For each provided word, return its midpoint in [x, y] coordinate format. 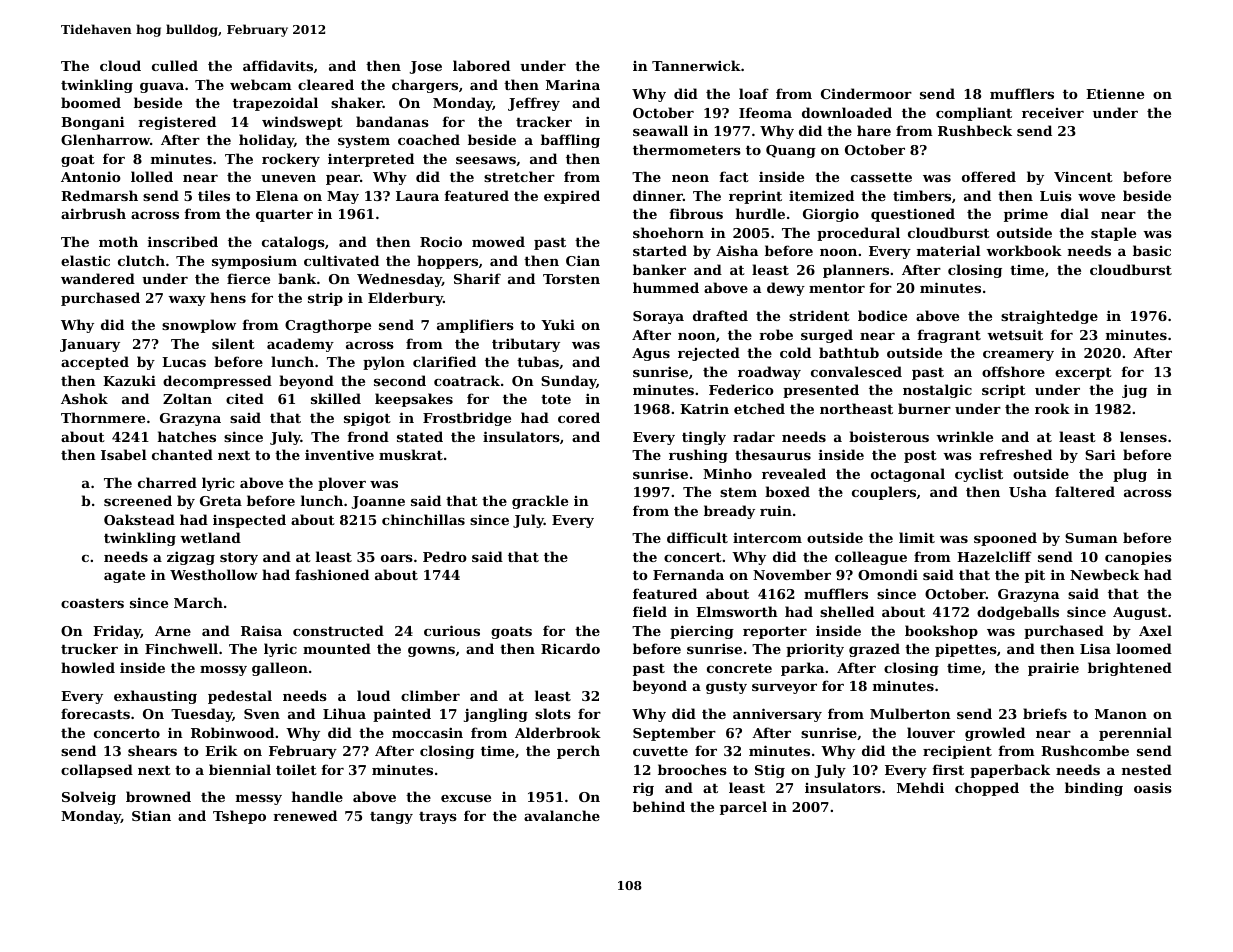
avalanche [562, 815]
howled [88, 667]
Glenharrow [105, 139]
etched [759, 408]
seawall [660, 130]
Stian [151, 816]
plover [342, 484]
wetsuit [1015, 334]
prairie [1053, 669]
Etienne [1115, 94]
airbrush [93, 213]
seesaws [486, 160]
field [650, 611]
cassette [881, 177]
